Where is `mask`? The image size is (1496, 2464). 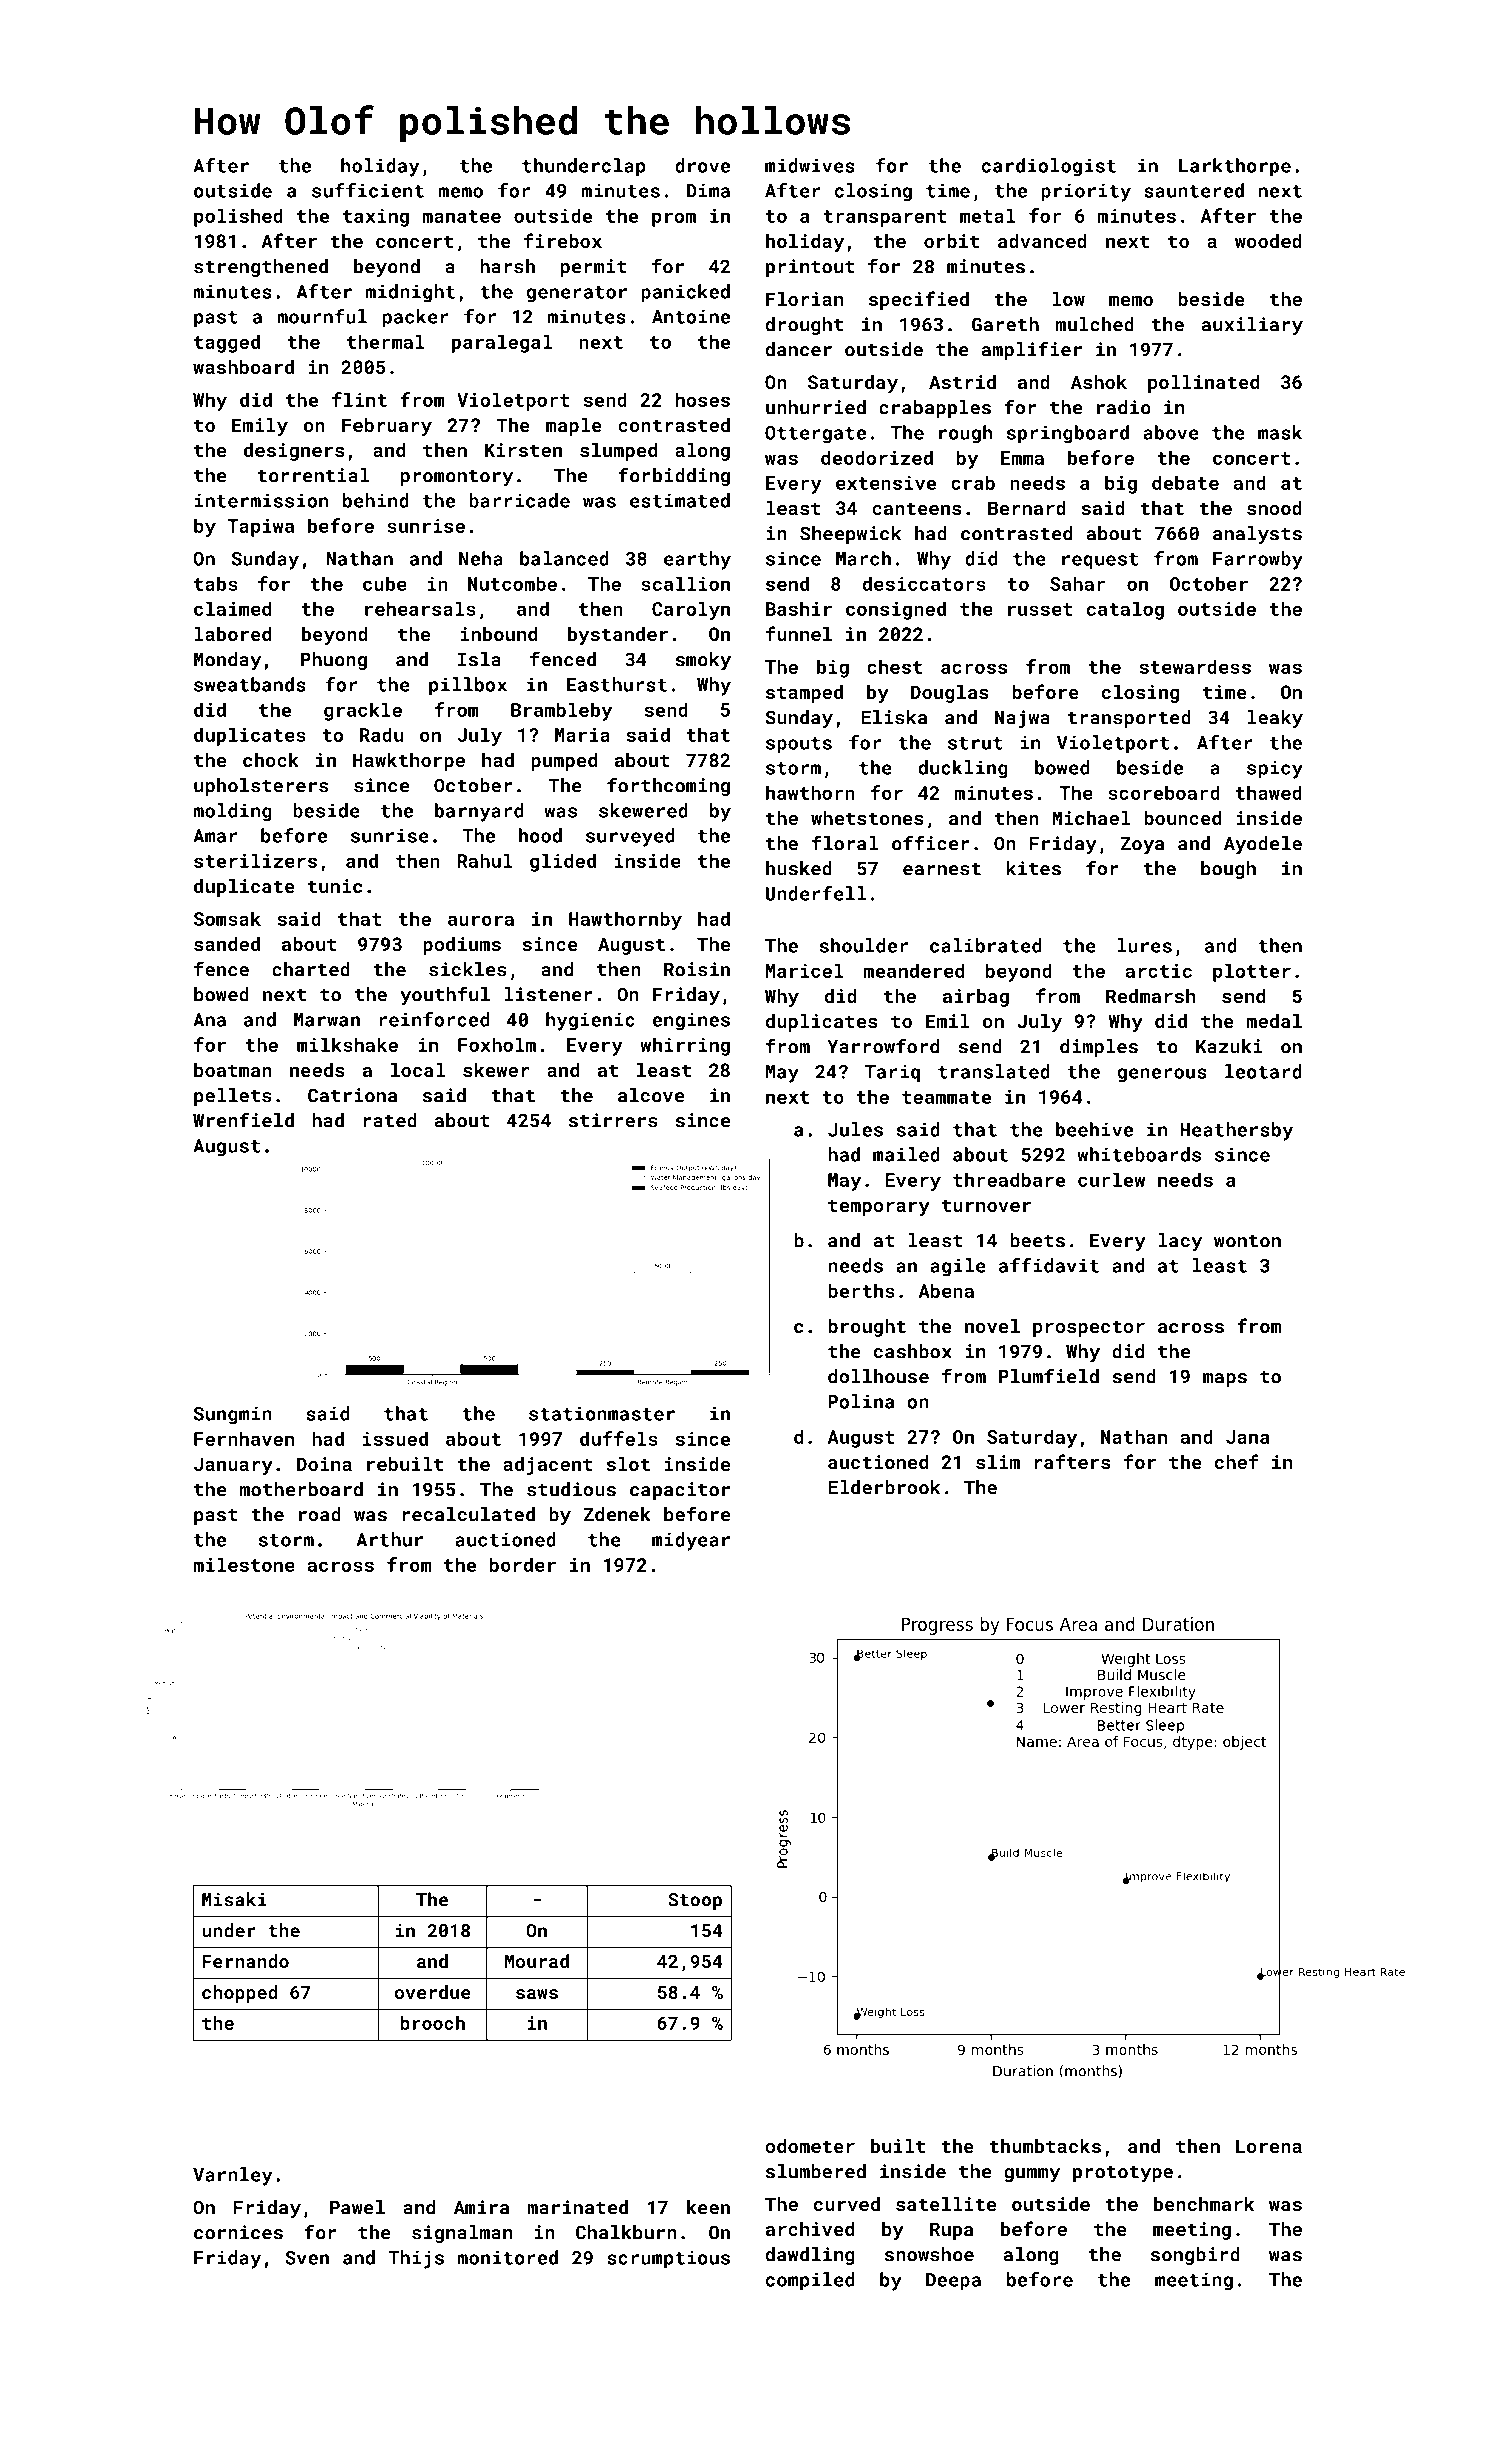 mask is located at coordinates (1280, 432).
